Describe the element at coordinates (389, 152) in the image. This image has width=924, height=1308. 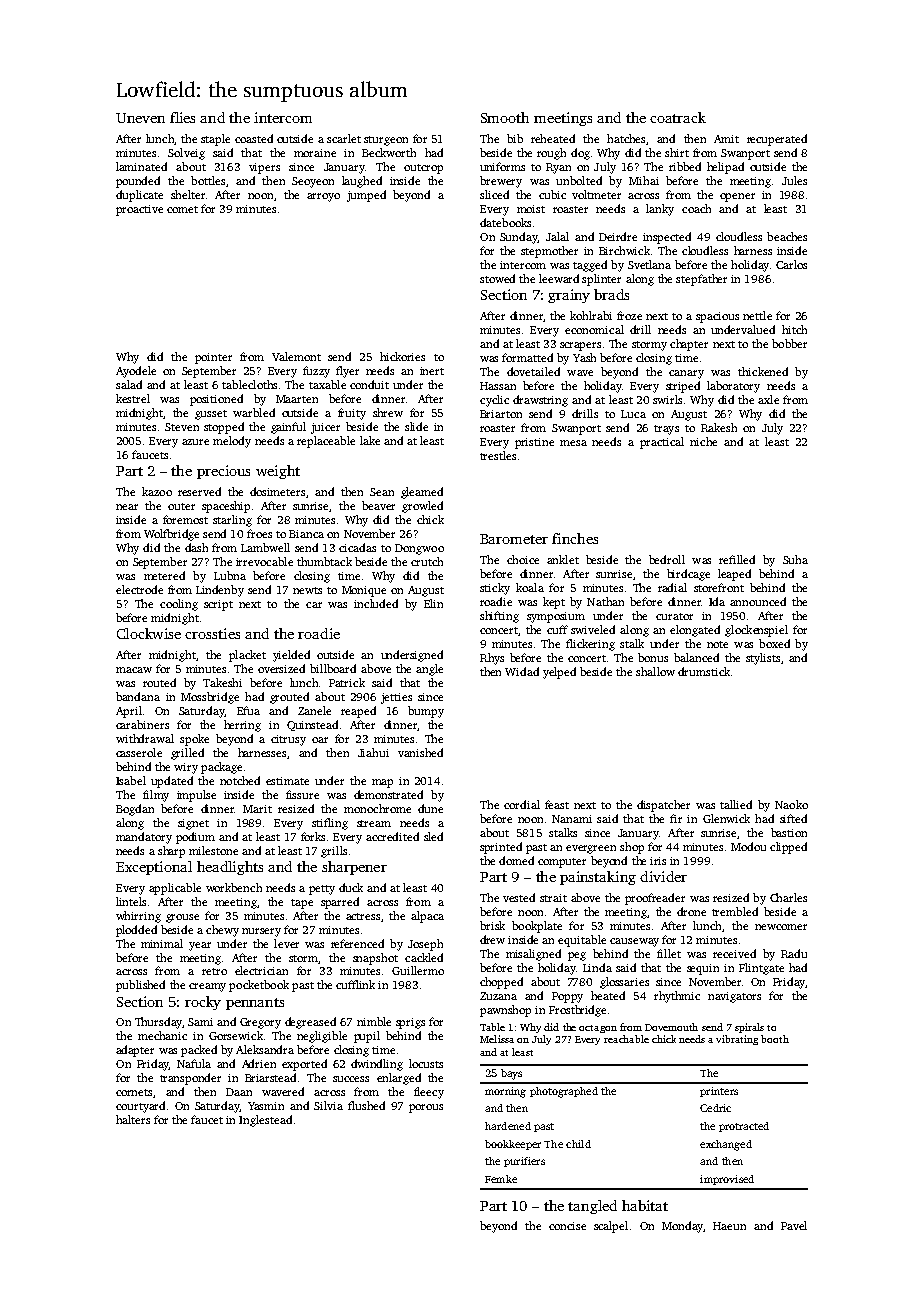
I see `Beckworth` at that location.
